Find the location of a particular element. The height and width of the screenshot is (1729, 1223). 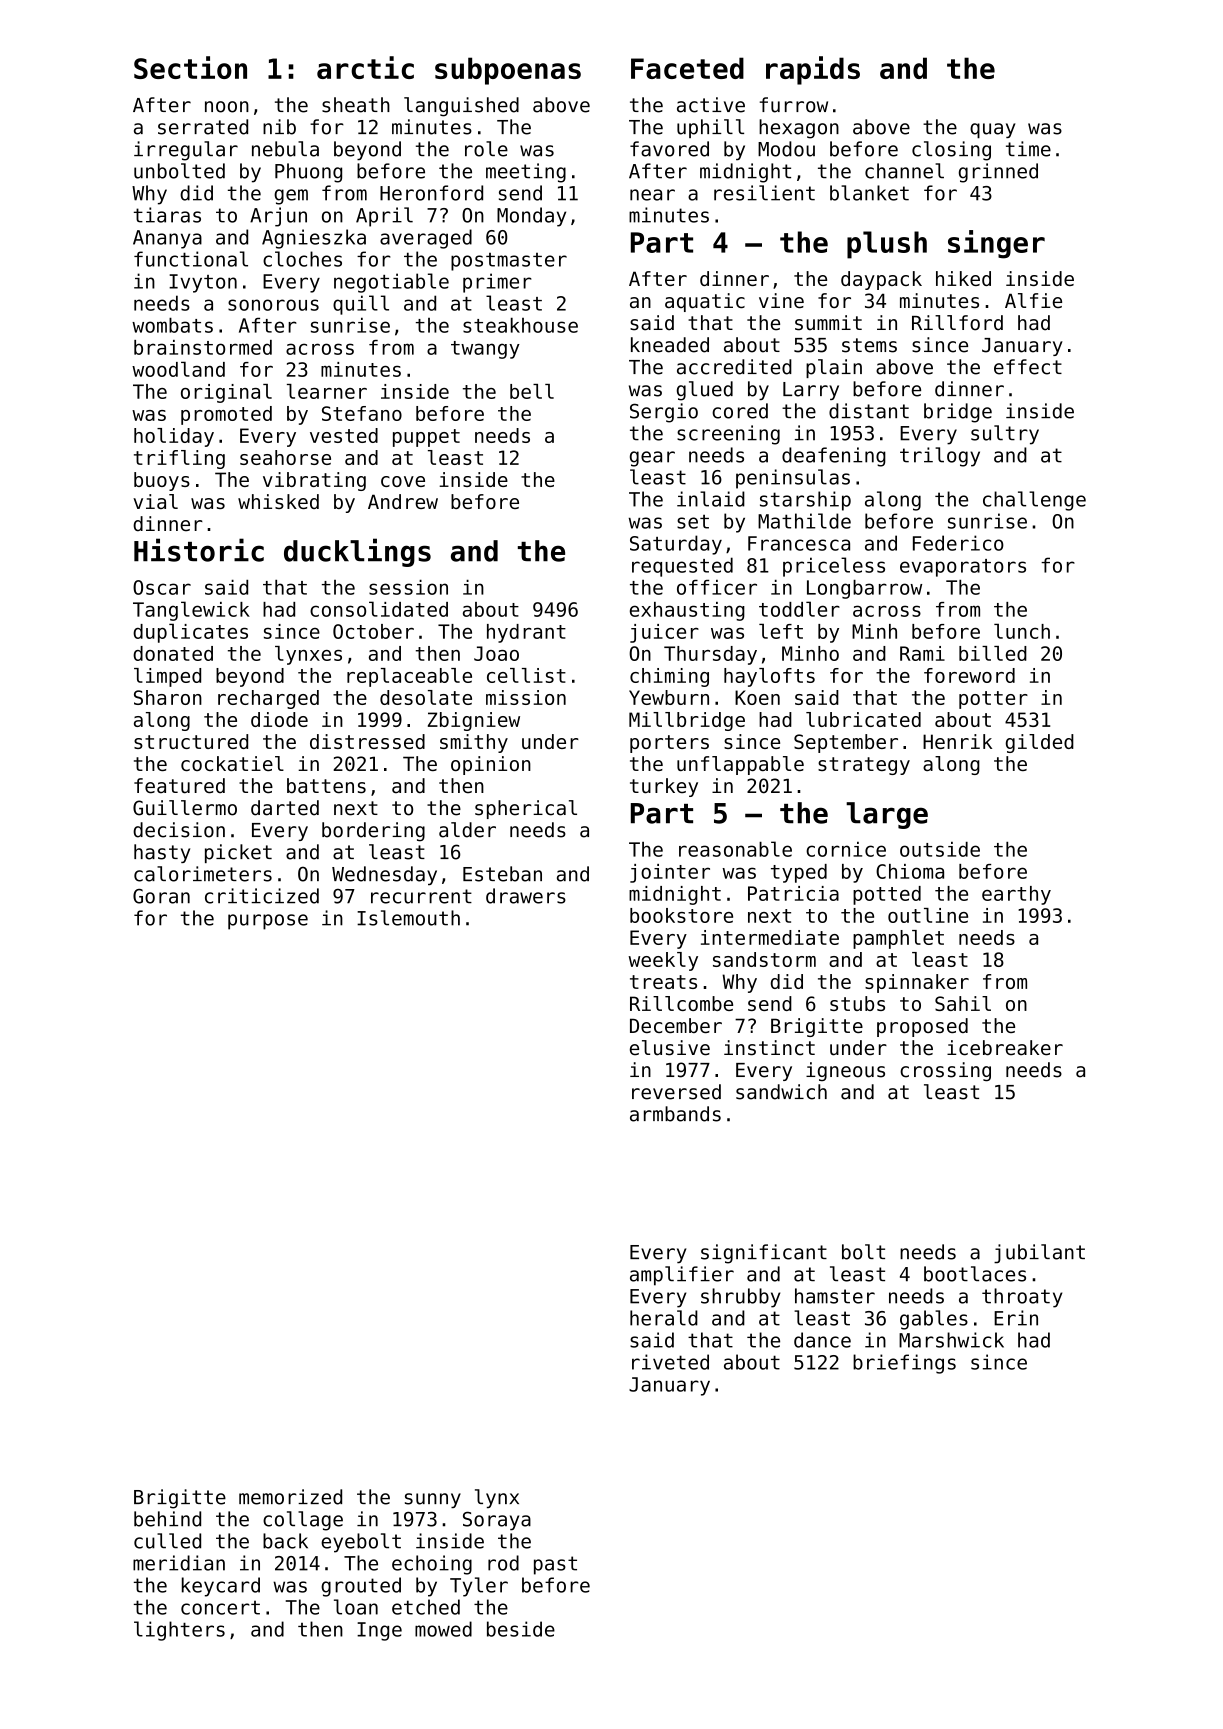

behind is located at coordinates (167, 1519).
